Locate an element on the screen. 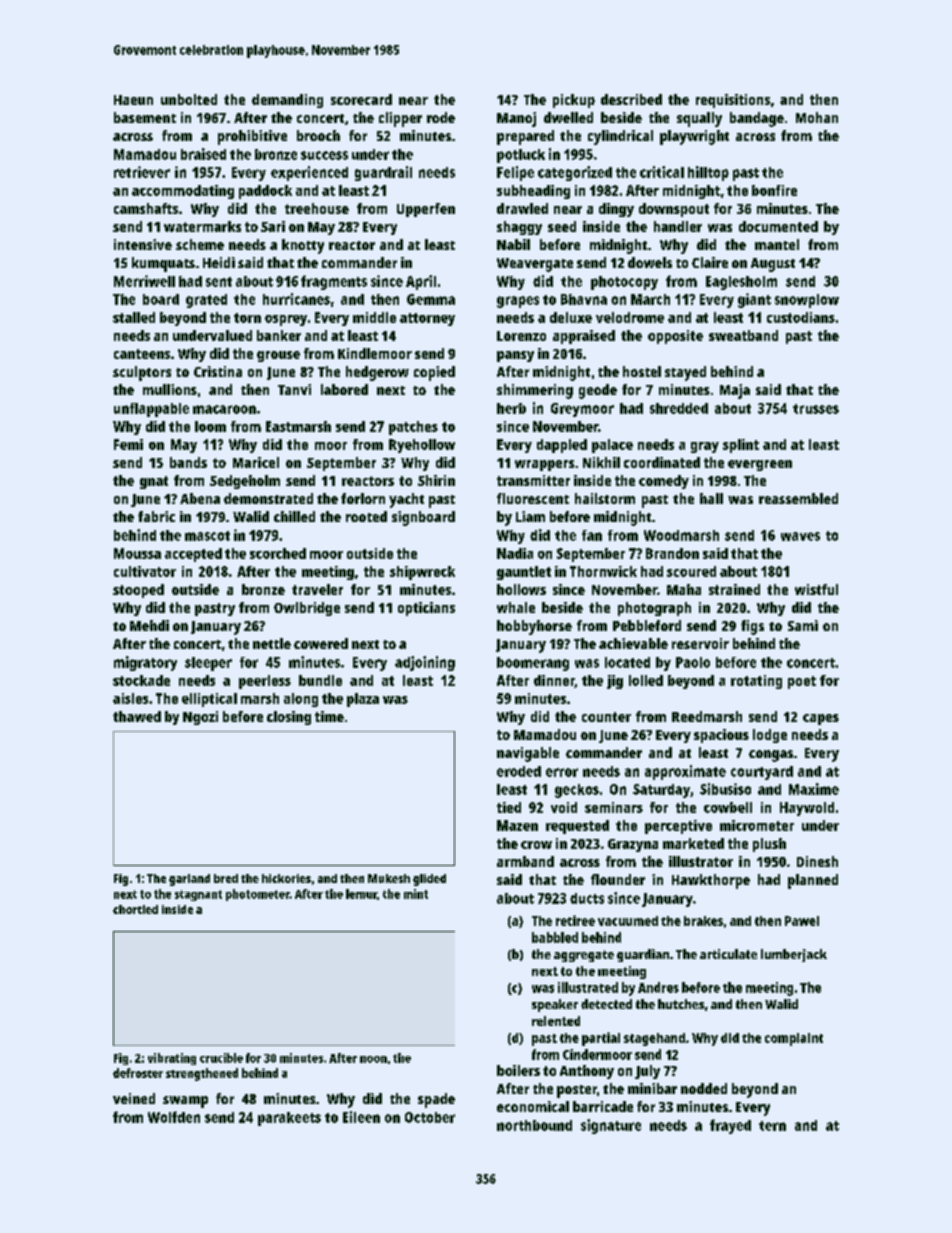 The width and height of the screenshot is (952, 1233). navigable is located at coordinates (528, 754).
